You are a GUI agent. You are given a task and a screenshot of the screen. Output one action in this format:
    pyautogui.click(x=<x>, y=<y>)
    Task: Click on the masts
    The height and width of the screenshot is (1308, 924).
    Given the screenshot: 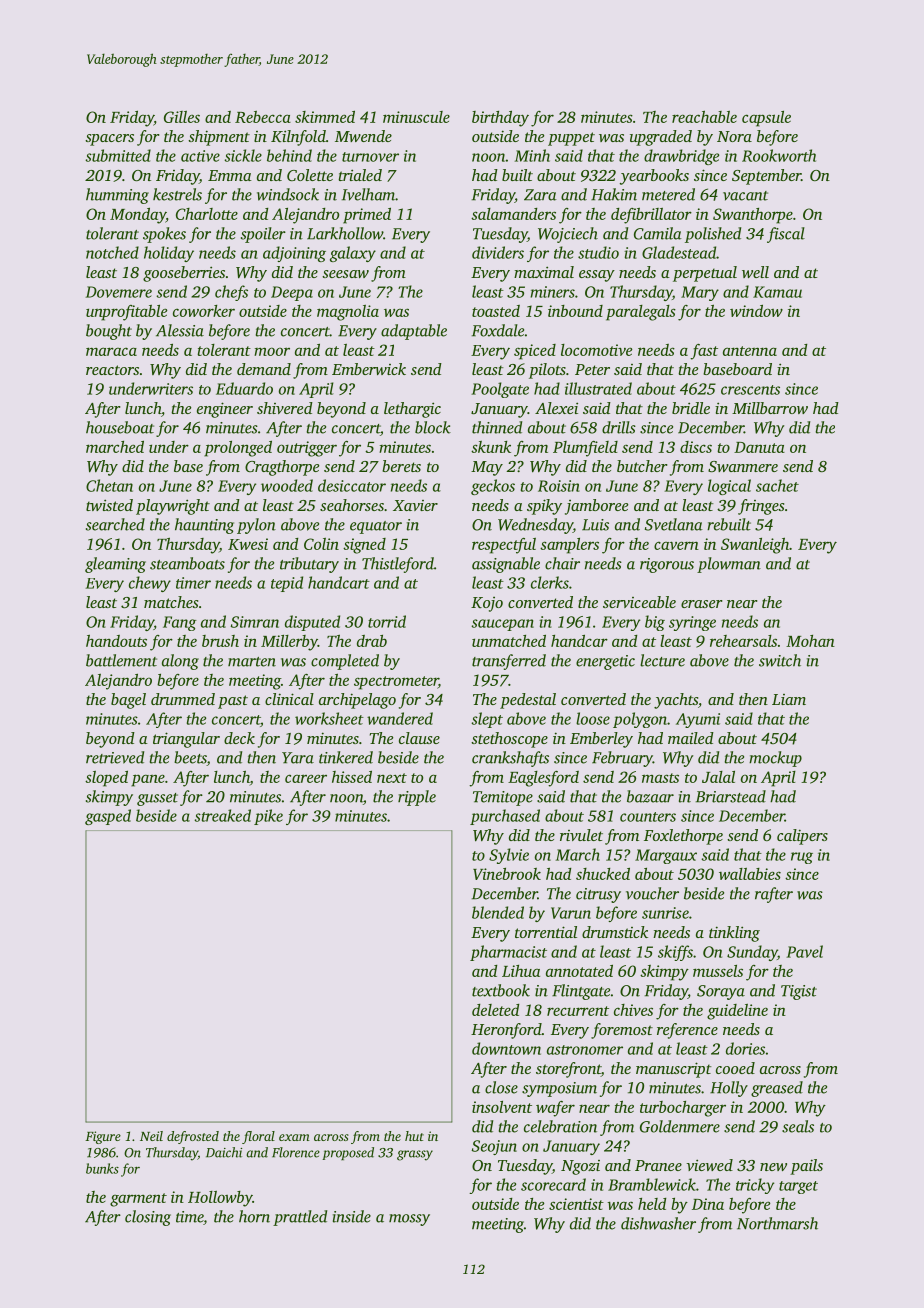 What is the action you would take?
    pyautogui.click(x=660, y=778)
